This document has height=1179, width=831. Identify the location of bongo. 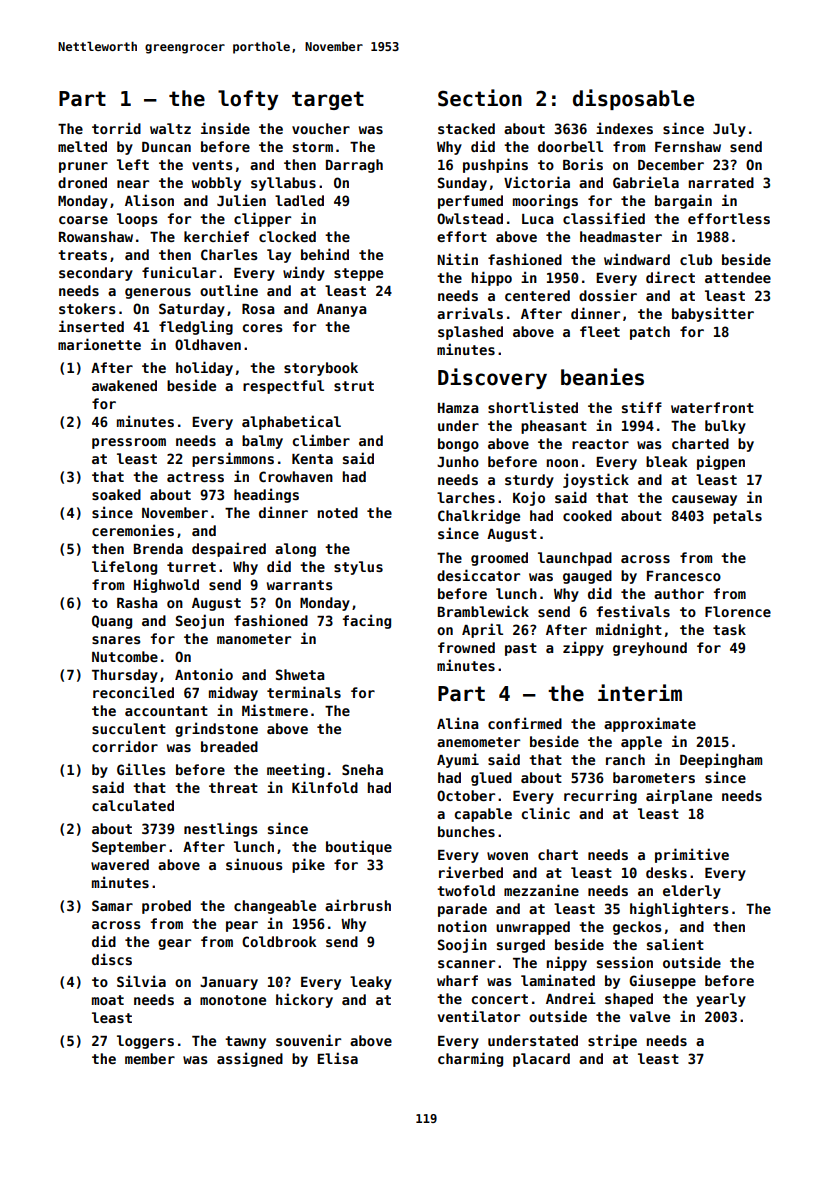
(458, 445).
